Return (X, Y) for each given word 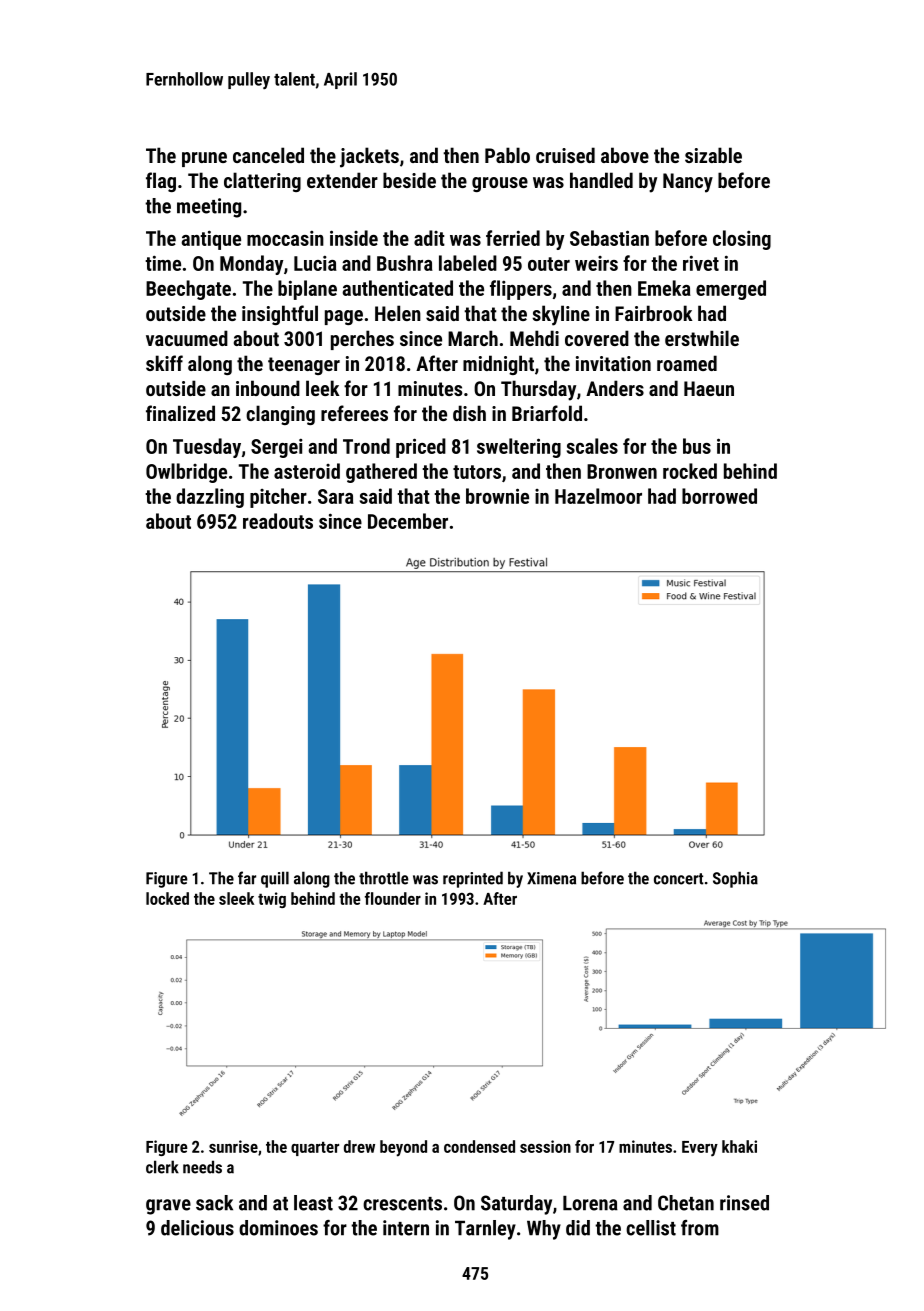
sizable (713, 155)
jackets (369, 157)
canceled (268, 155)
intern (406, 1228)
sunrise (233, 1146)
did (578, 1228)
